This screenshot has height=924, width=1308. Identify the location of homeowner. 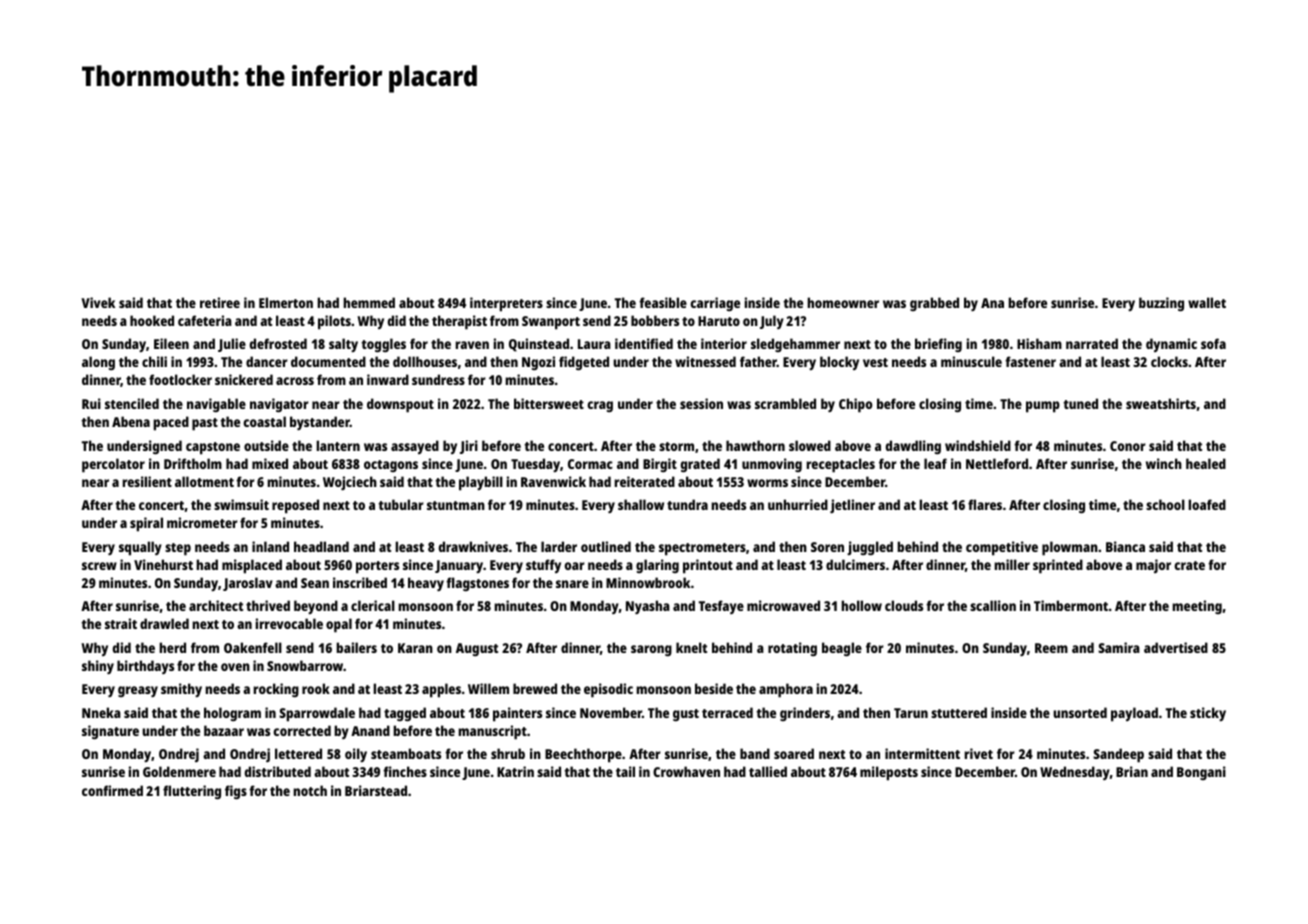
(843, 302).
